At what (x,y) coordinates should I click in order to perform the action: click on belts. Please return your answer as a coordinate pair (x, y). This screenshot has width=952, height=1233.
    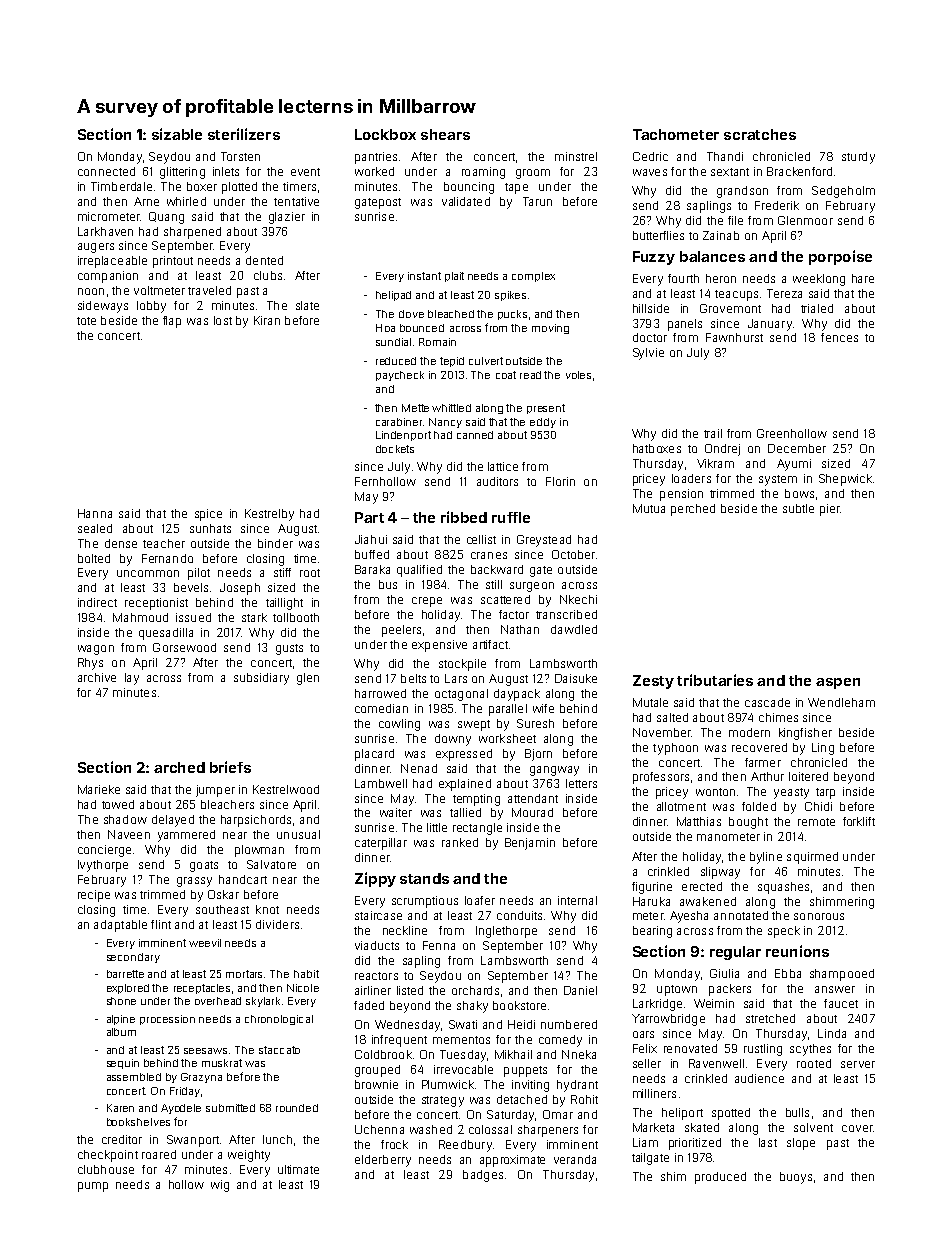
    Looking at the image, I should click on (413, 678).
